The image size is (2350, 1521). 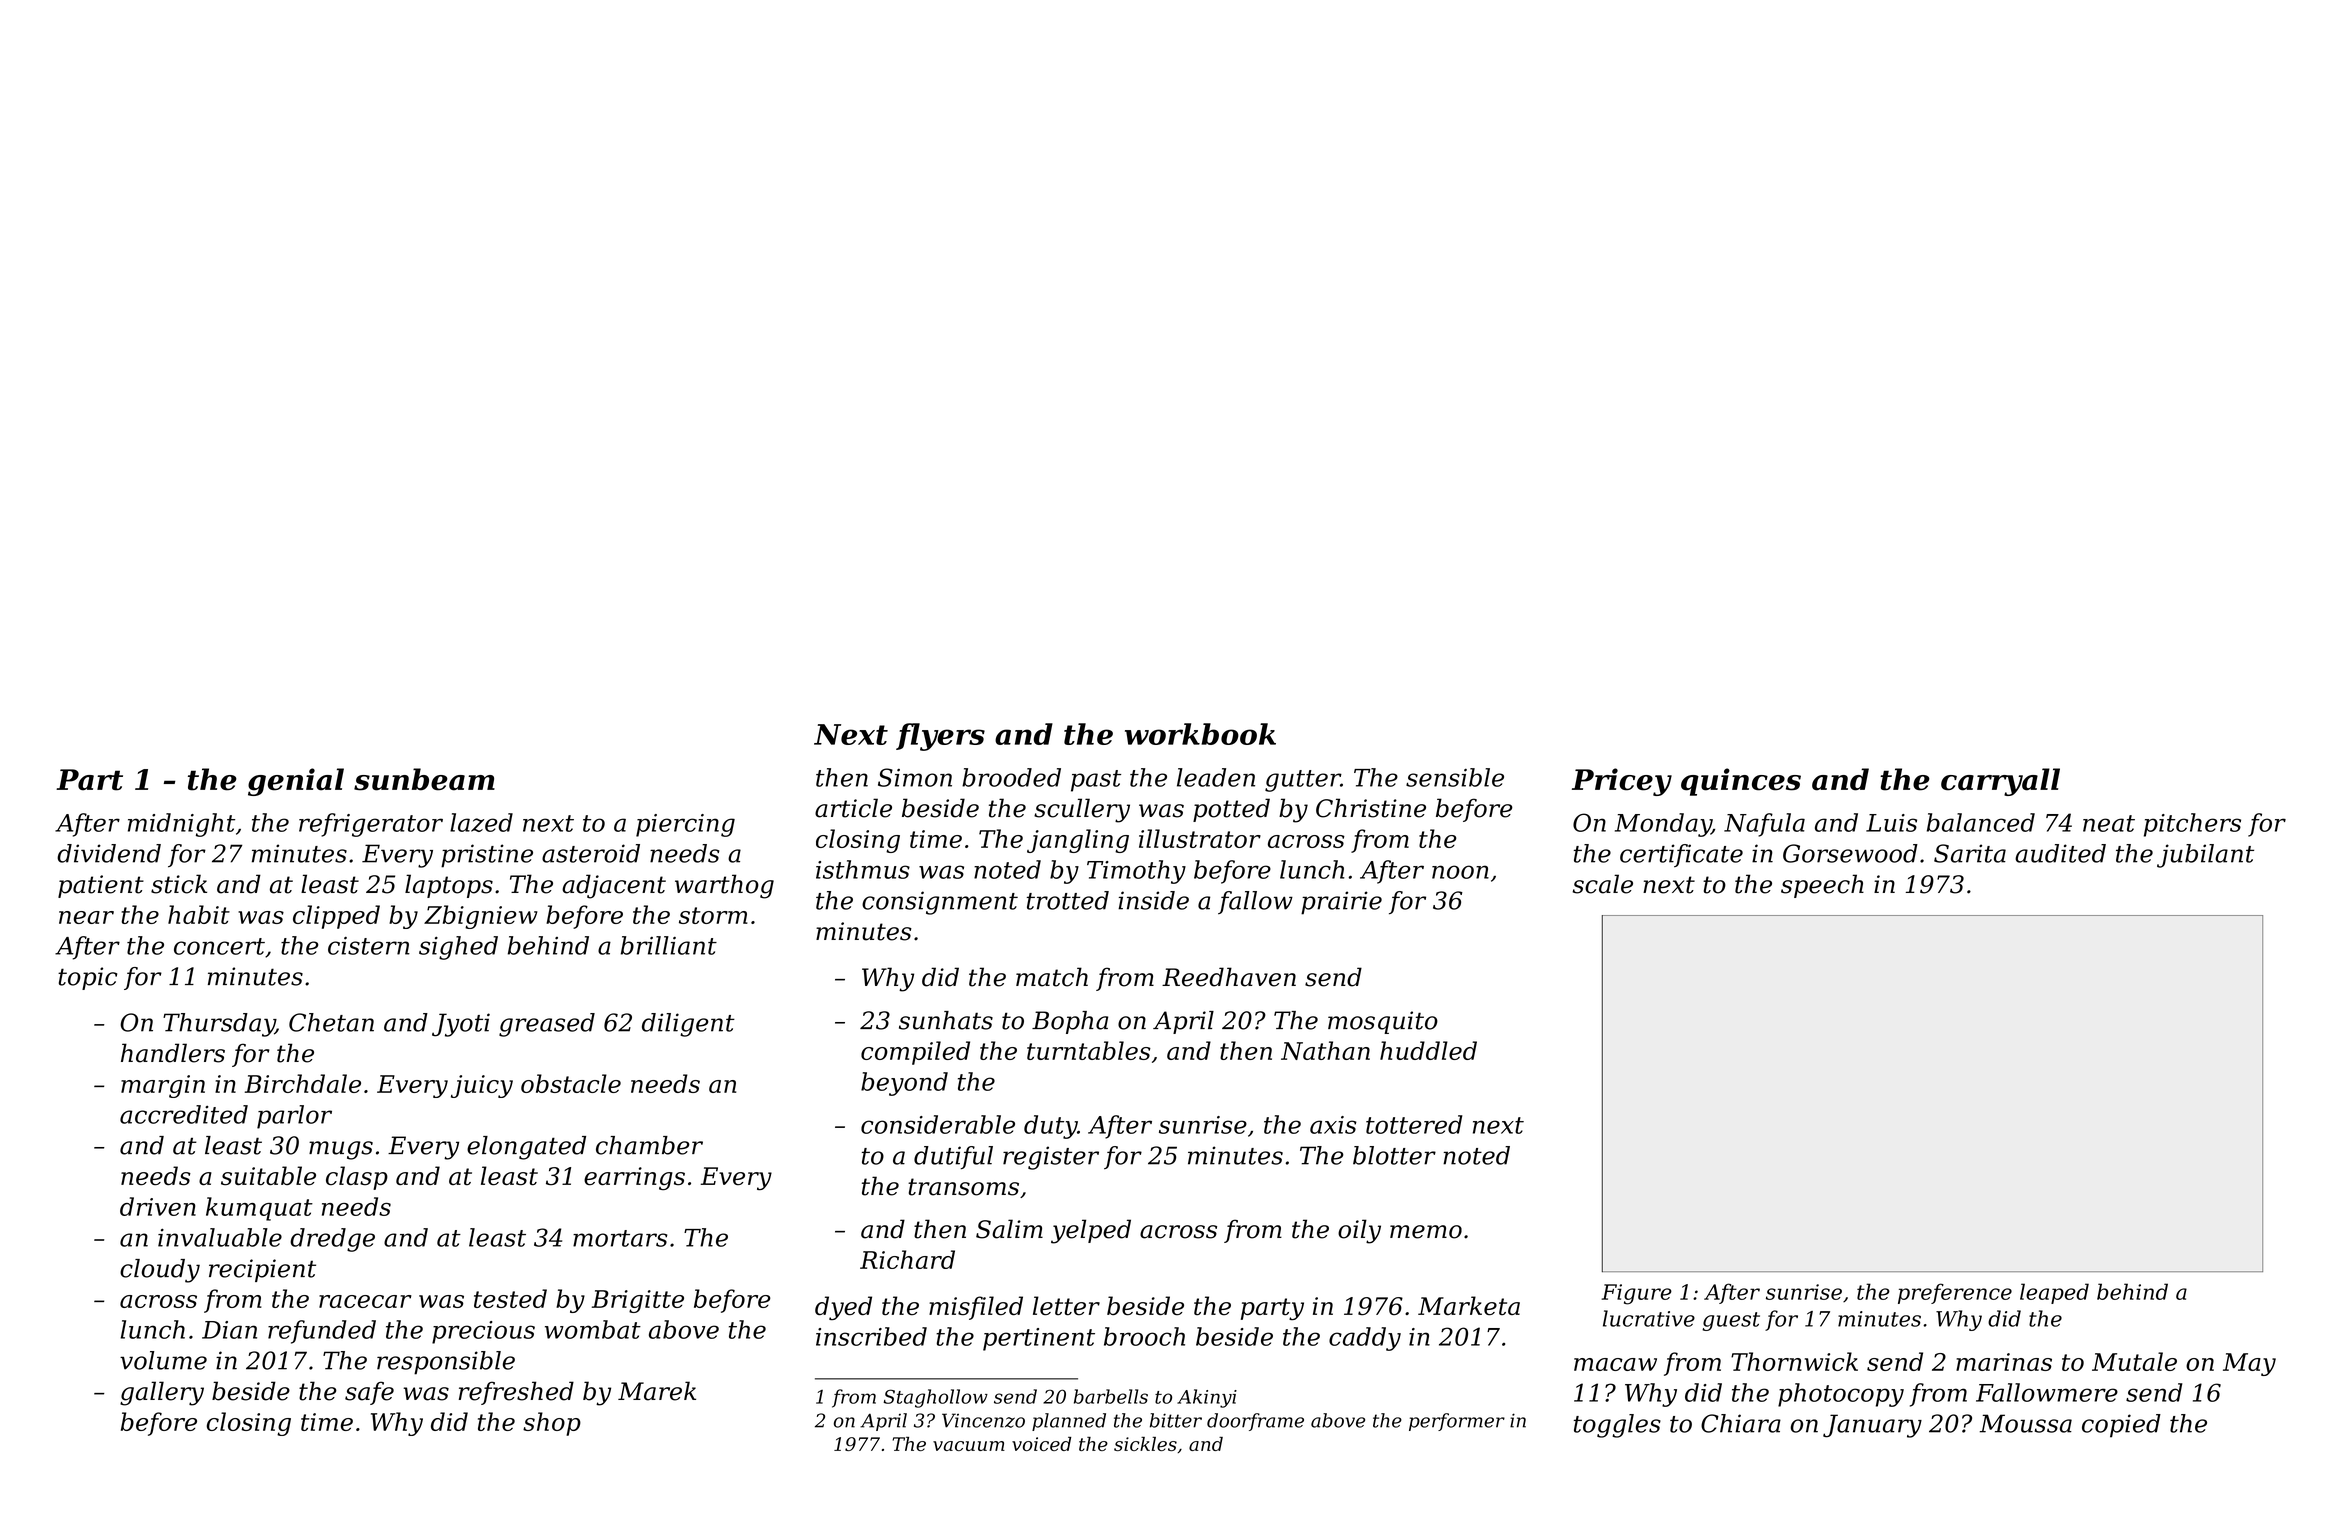 What do you see at coordinates (449, 886) in the document?
I see `laptops` at bounding box center [449, 886].
